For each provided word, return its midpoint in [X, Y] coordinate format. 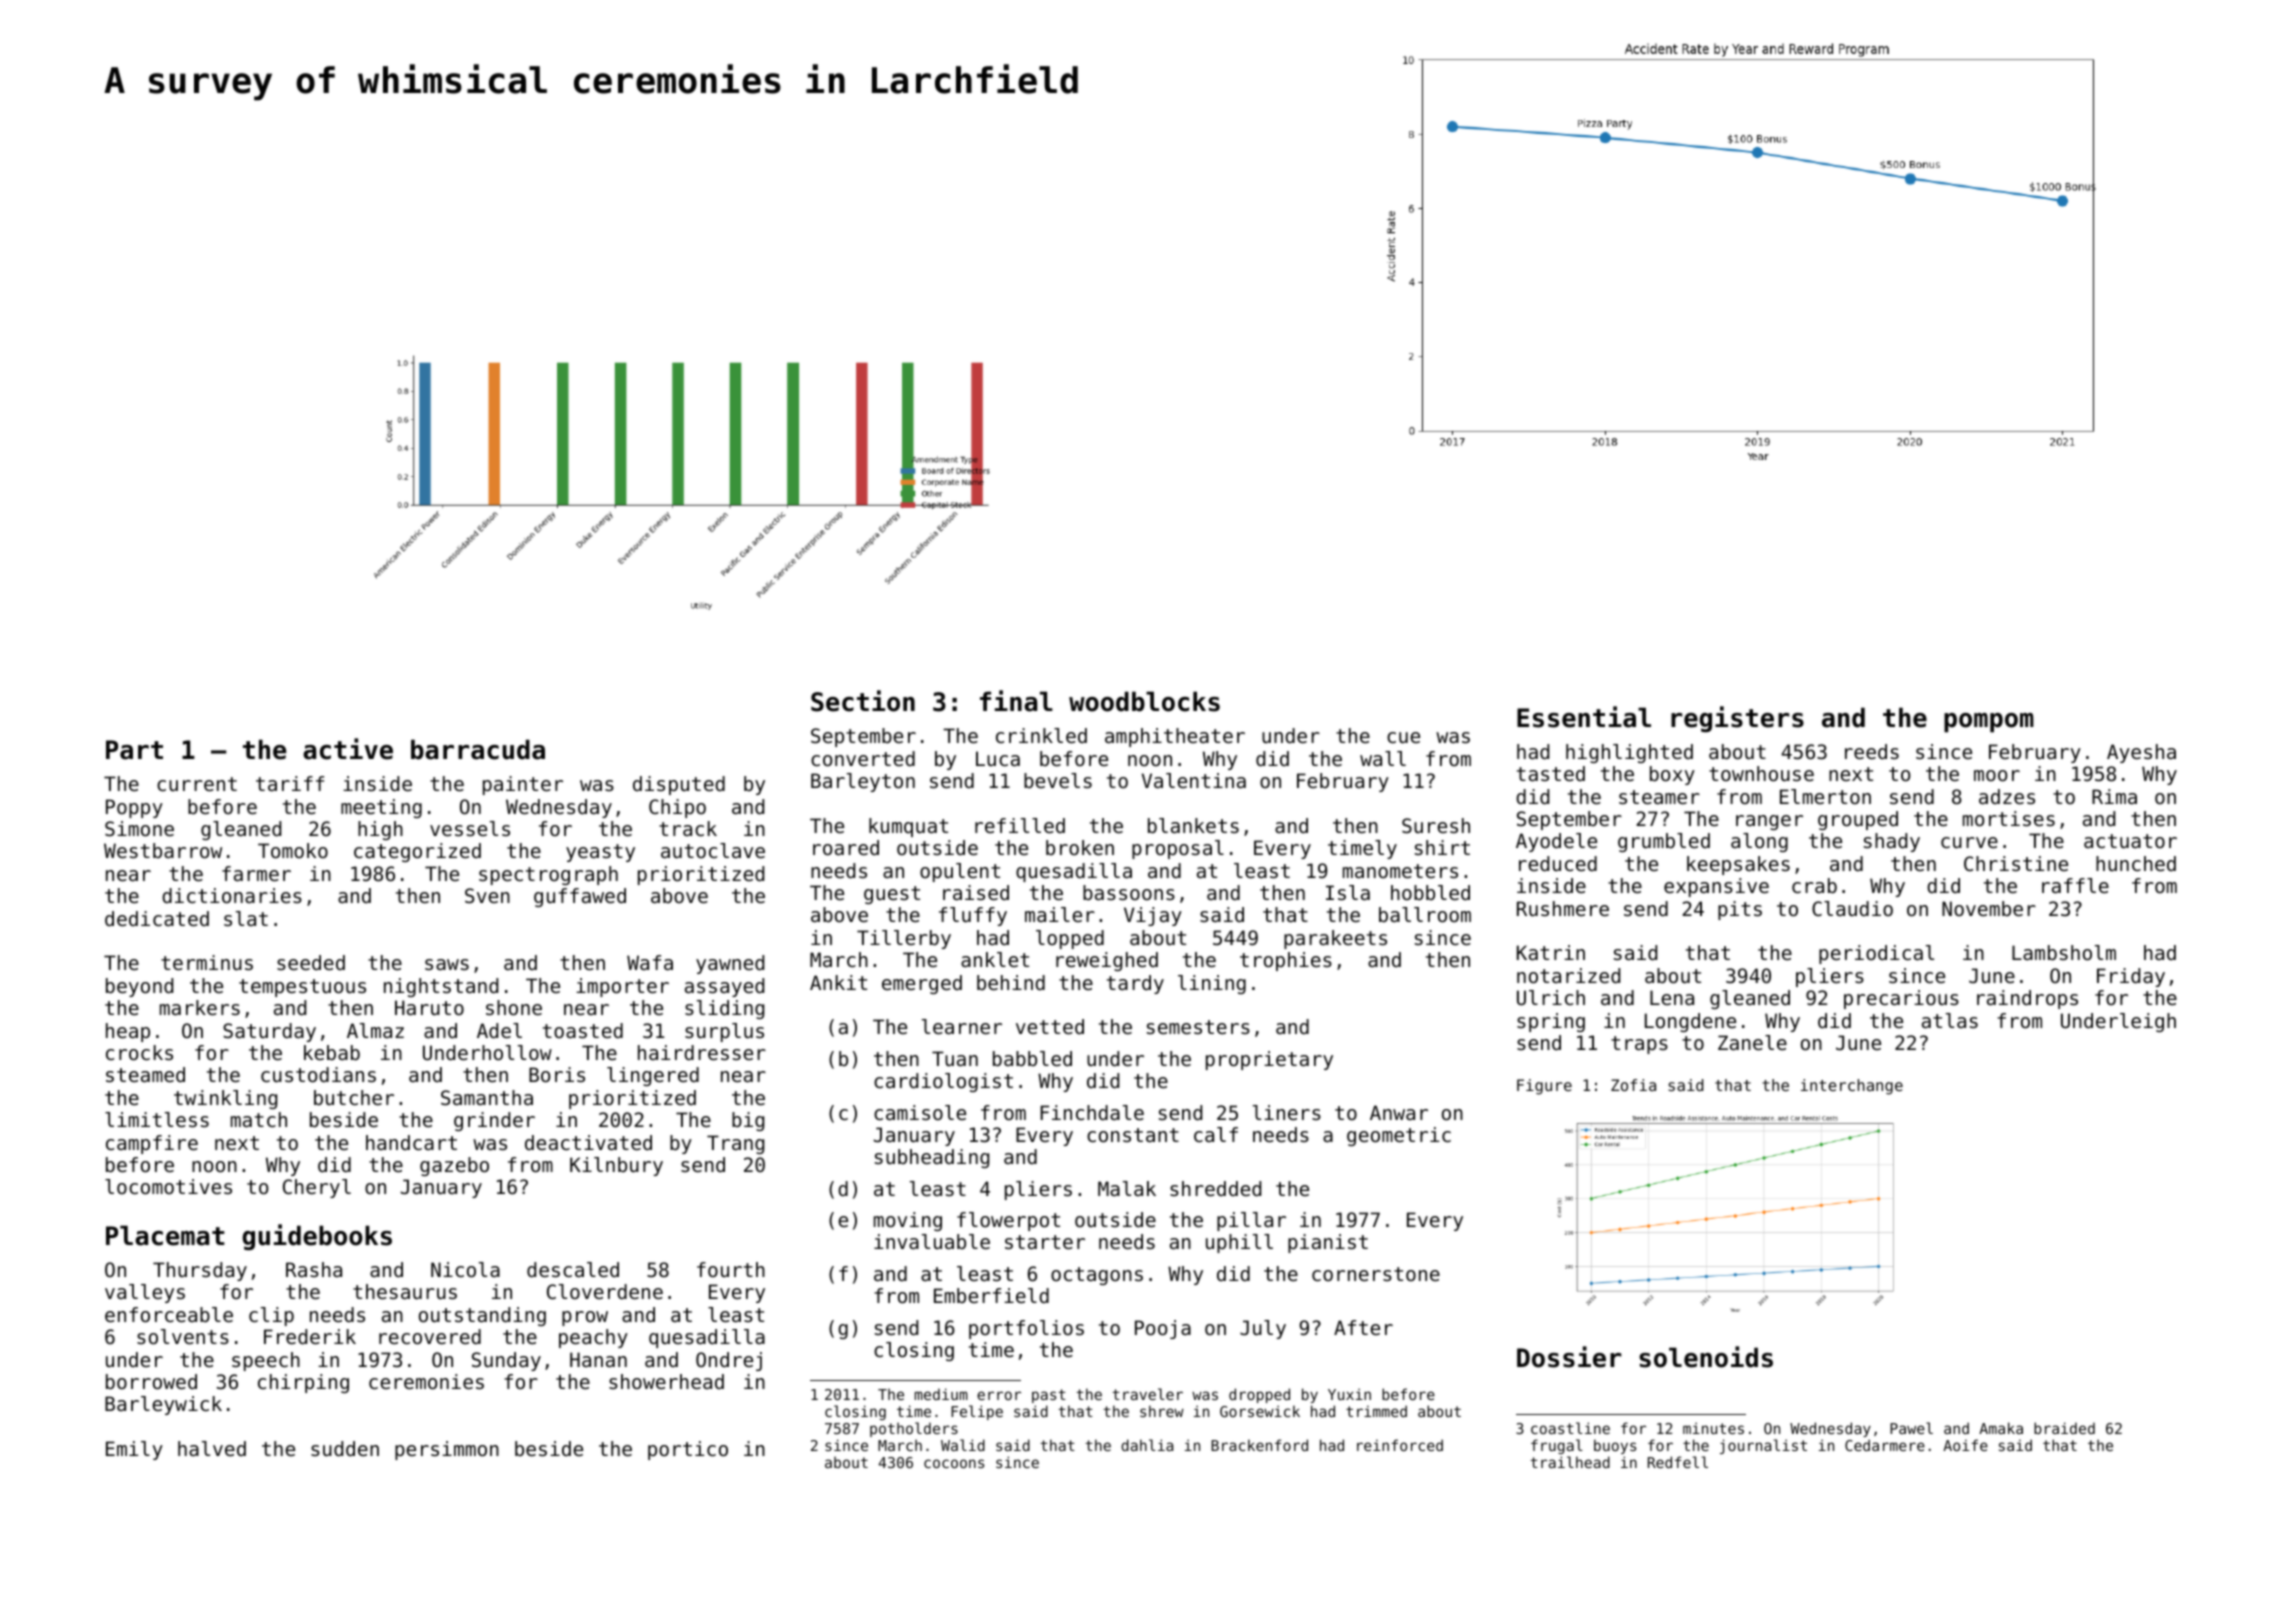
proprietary [1269, 1060]
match [259, 1120]
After [1363, 1327]
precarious [1901, 999]
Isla [1348, 893]
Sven [487, 896]
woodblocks [1144, 701]
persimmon [447, 1450]
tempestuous [302, 988]
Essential [1584, 717]
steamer [1659, 797]
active [348, 749]
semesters [1198, 1027]
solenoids [1706, 1357]
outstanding [482, 1316]
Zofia [1633, 1085]
